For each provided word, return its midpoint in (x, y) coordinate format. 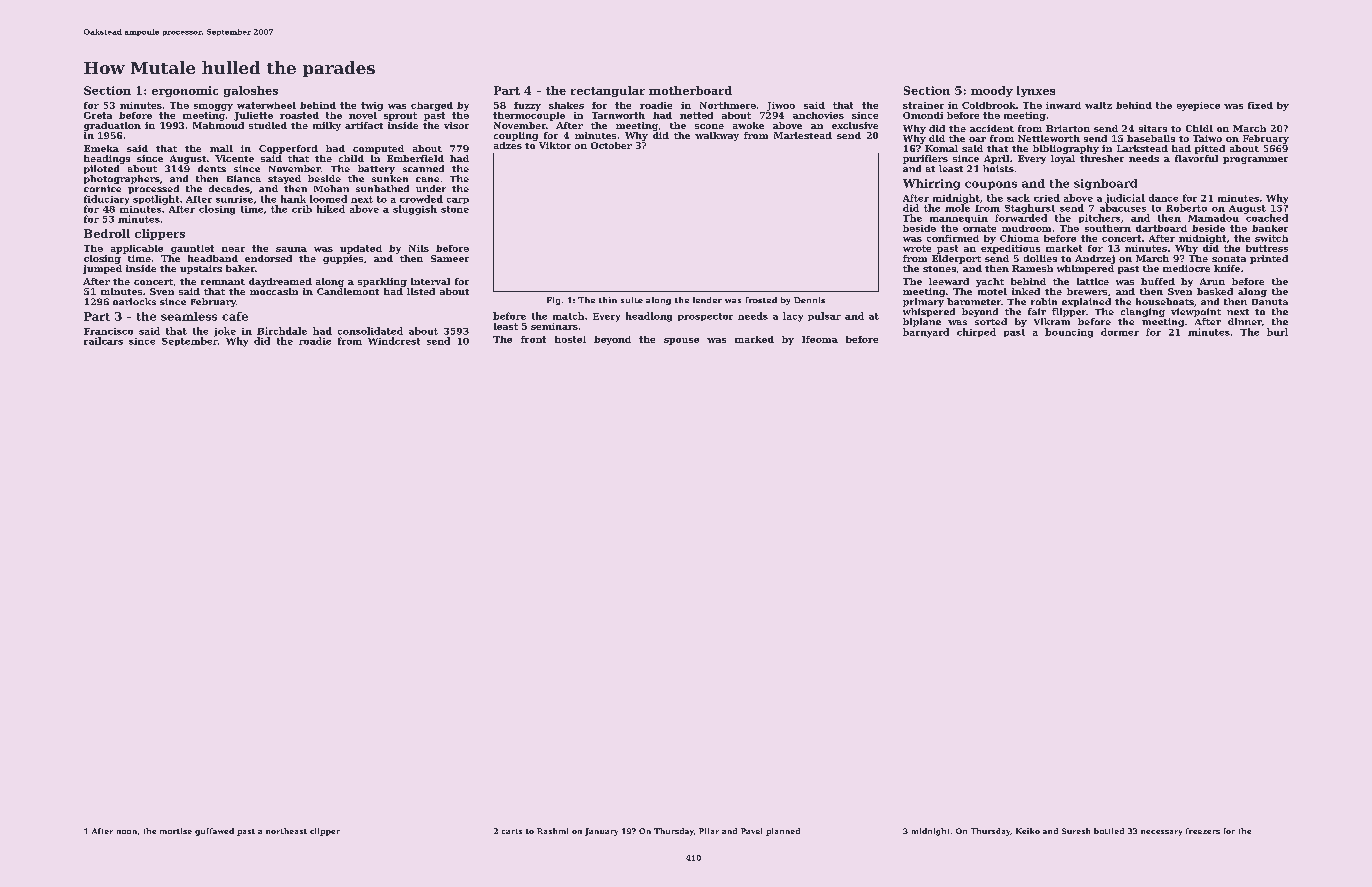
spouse (681, 341)
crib (302, 209)
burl (1277, 332)
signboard (1105, 184)
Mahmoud (218, 125)
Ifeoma (820, 339)
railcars (103, 341)
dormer (1120, 332)
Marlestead (803, 135)
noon (127, 832)
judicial (1125, 199)
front (533, 339)
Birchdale (282, 331)
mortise (176, 831)
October (611, 145)
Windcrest (394, 341)
